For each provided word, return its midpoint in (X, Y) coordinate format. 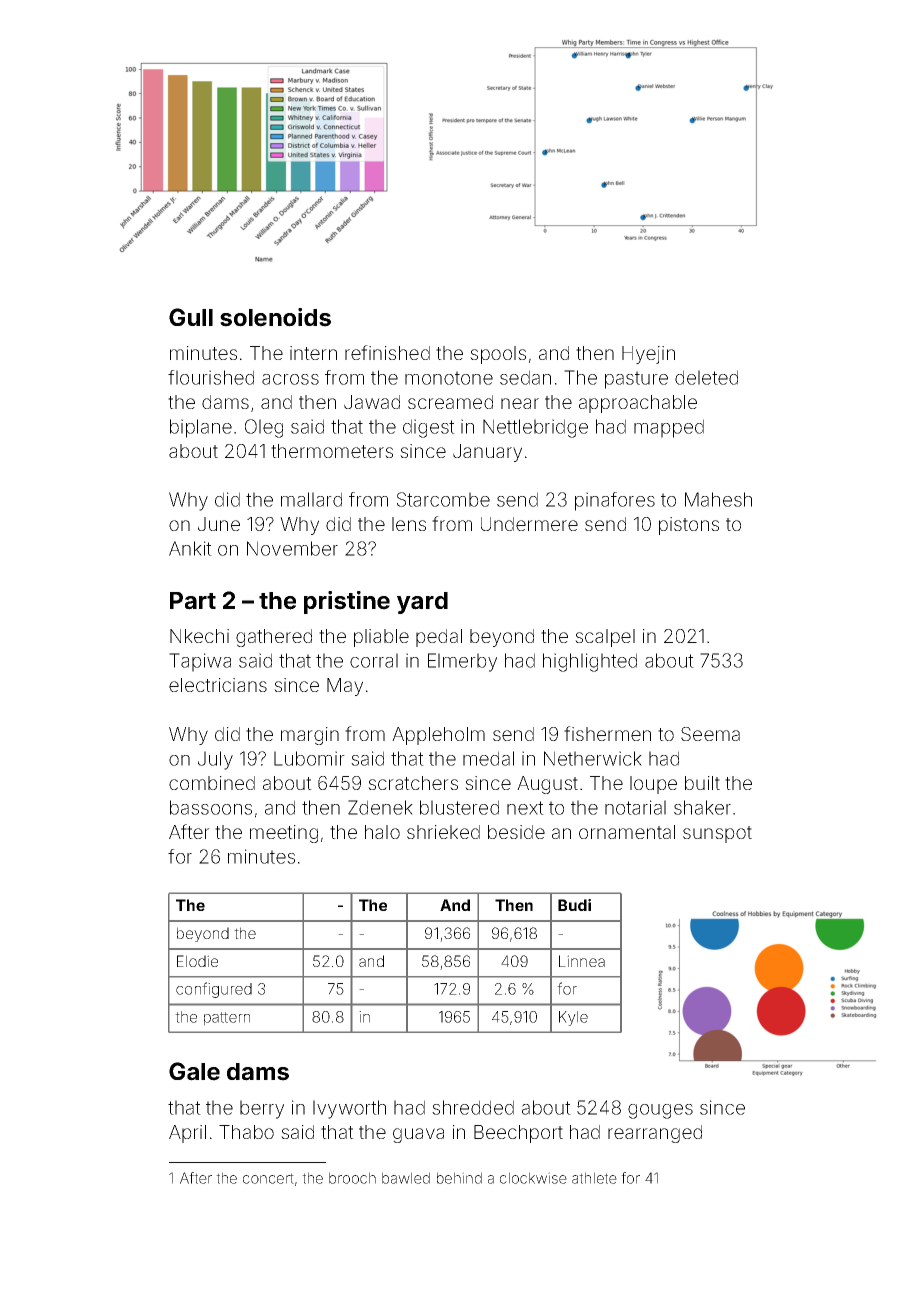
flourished (211, 377)
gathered (274, 638)
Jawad (372, 402)
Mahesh (718, 499)
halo (382, 832)
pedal (439, 638)
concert (268, 1178)
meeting (284, 834)
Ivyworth (349, 1109)
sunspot (717, 834)
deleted (706, 377)
